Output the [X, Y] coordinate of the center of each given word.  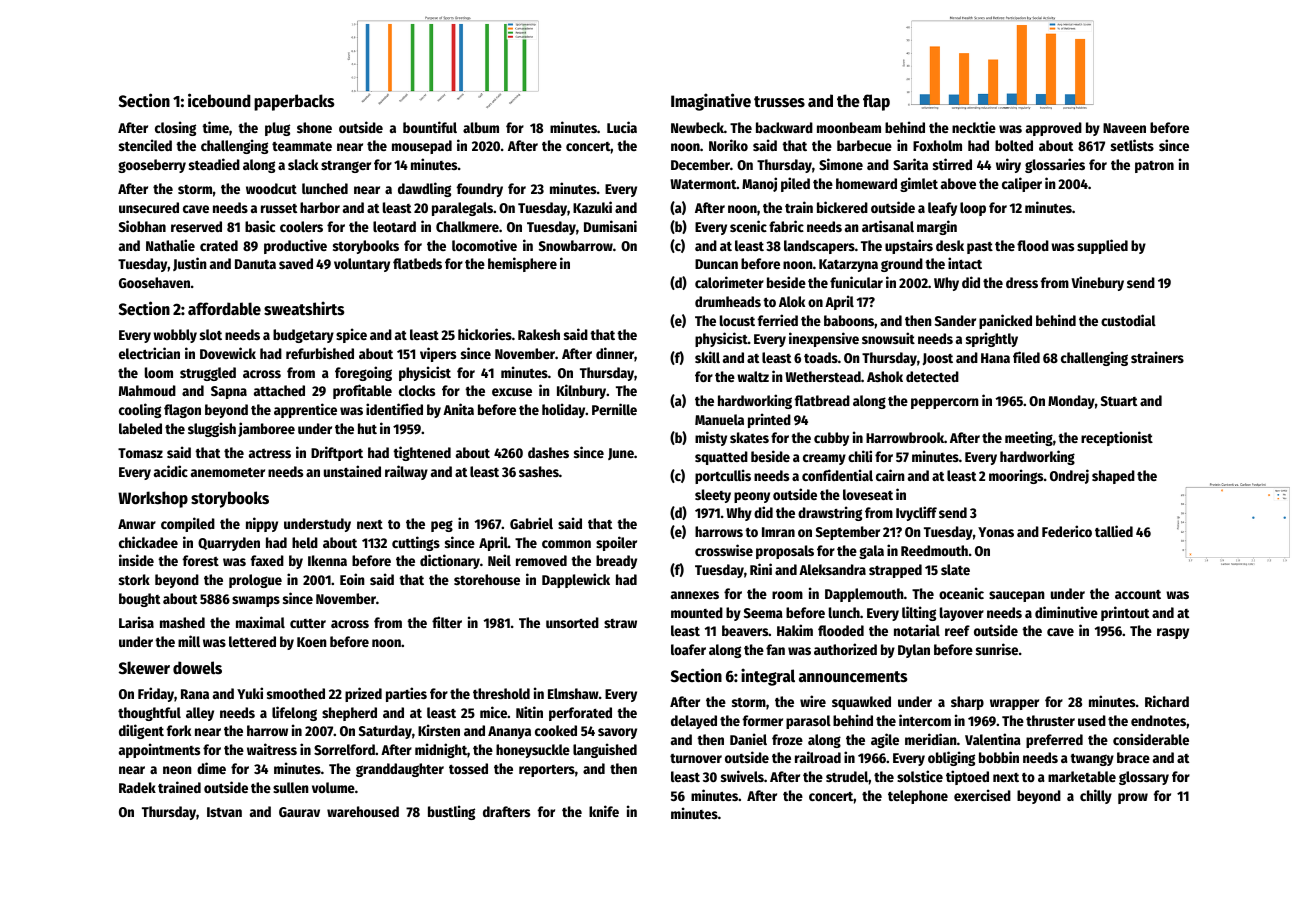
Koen [312, 642]
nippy [262, 524]
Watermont [703, 184]
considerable [1151, 739]
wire [813, 701]
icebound [219, 100]
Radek [137, 787]
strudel [847, 776]
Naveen [1124, 128]
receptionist [1117, 438]
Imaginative [711, 102]
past [980, 248]
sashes [539, 471]
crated [219, 245]
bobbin [999, 757]
